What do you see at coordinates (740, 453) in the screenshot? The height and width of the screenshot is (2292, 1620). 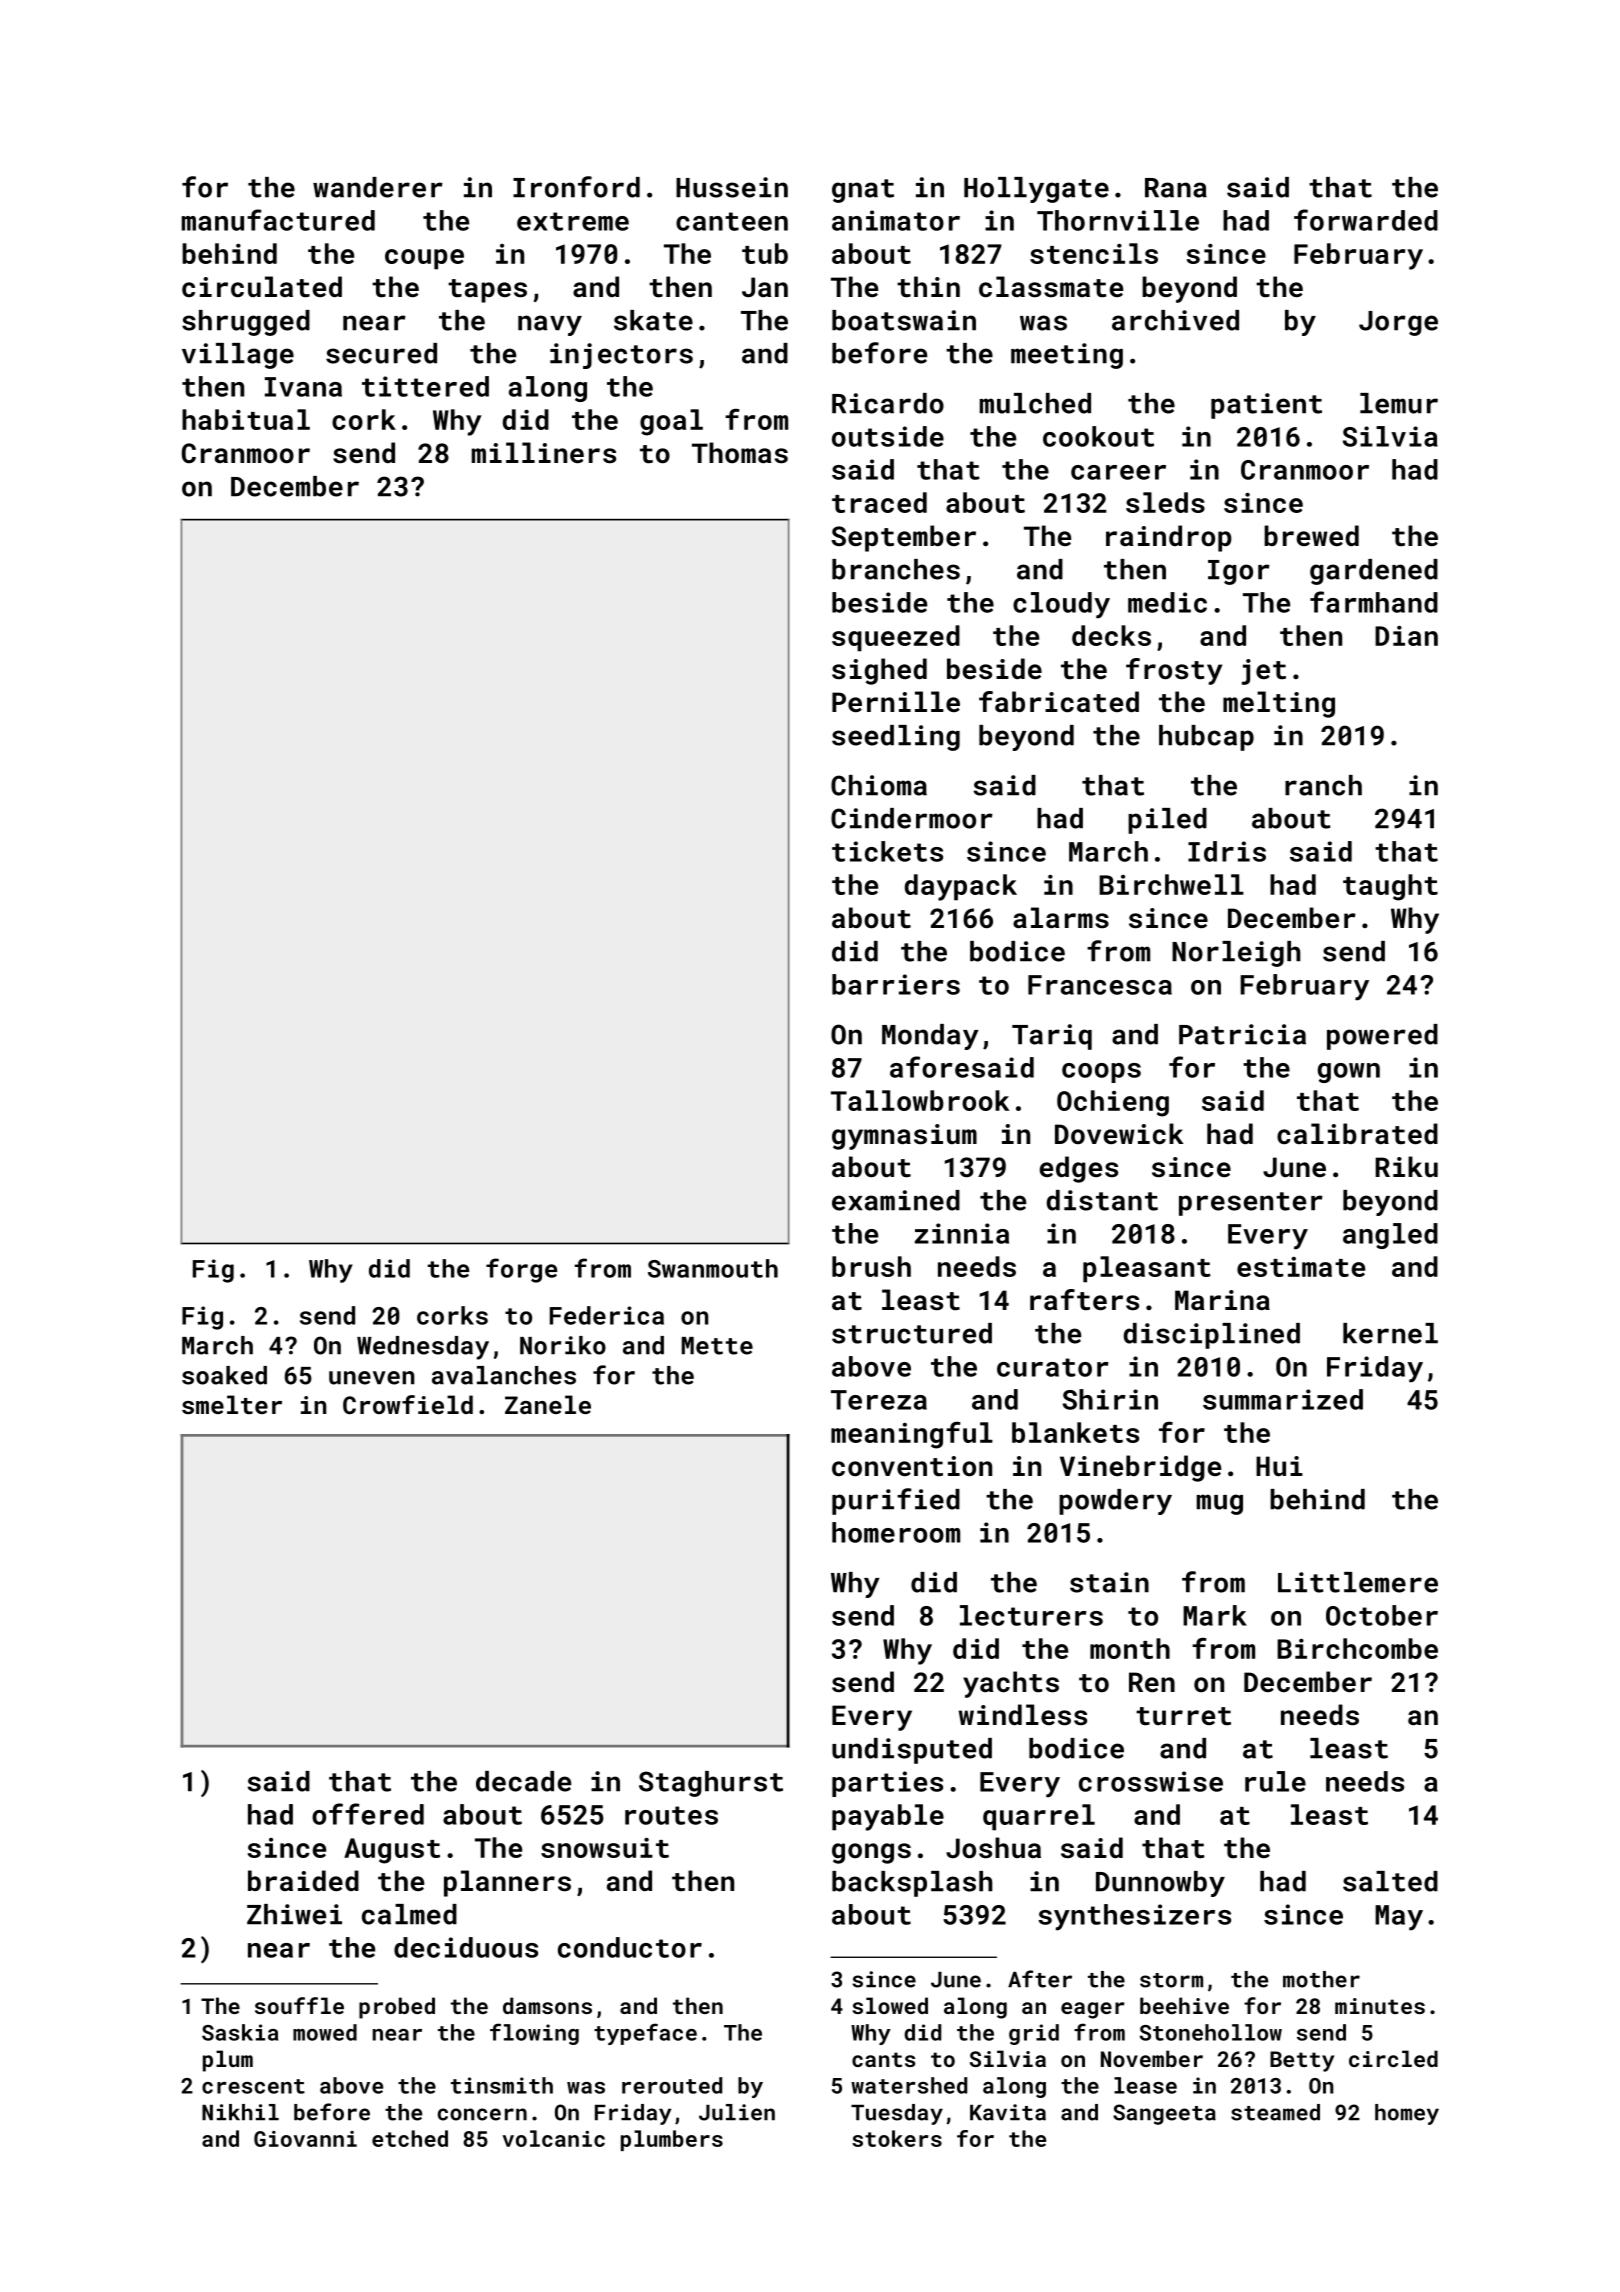 I see `Thomas` at bounding box center [740, 453].
